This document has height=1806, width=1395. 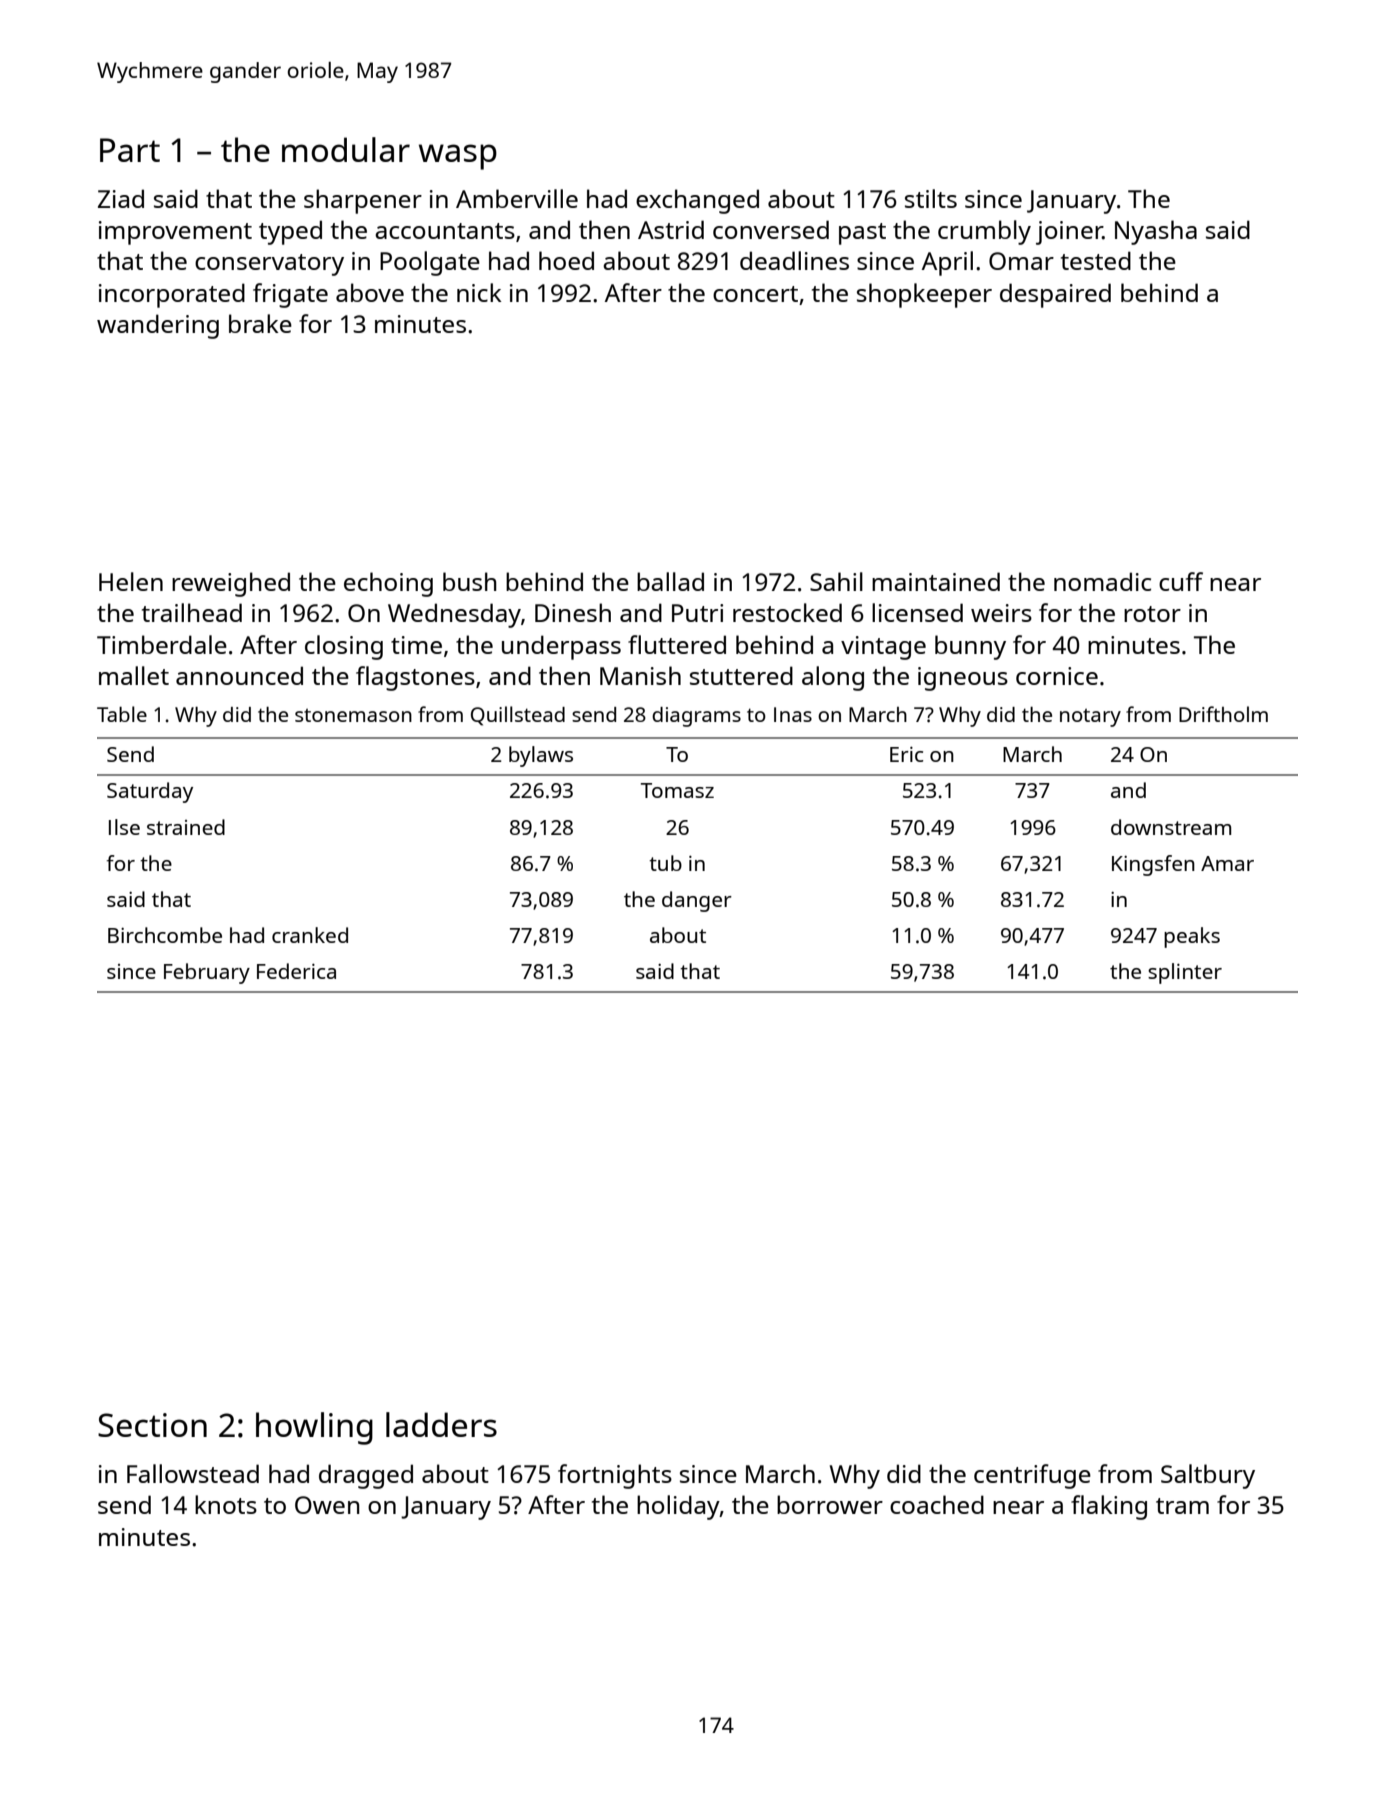 I want to click on exchanged, so click(x=697, y=201).
